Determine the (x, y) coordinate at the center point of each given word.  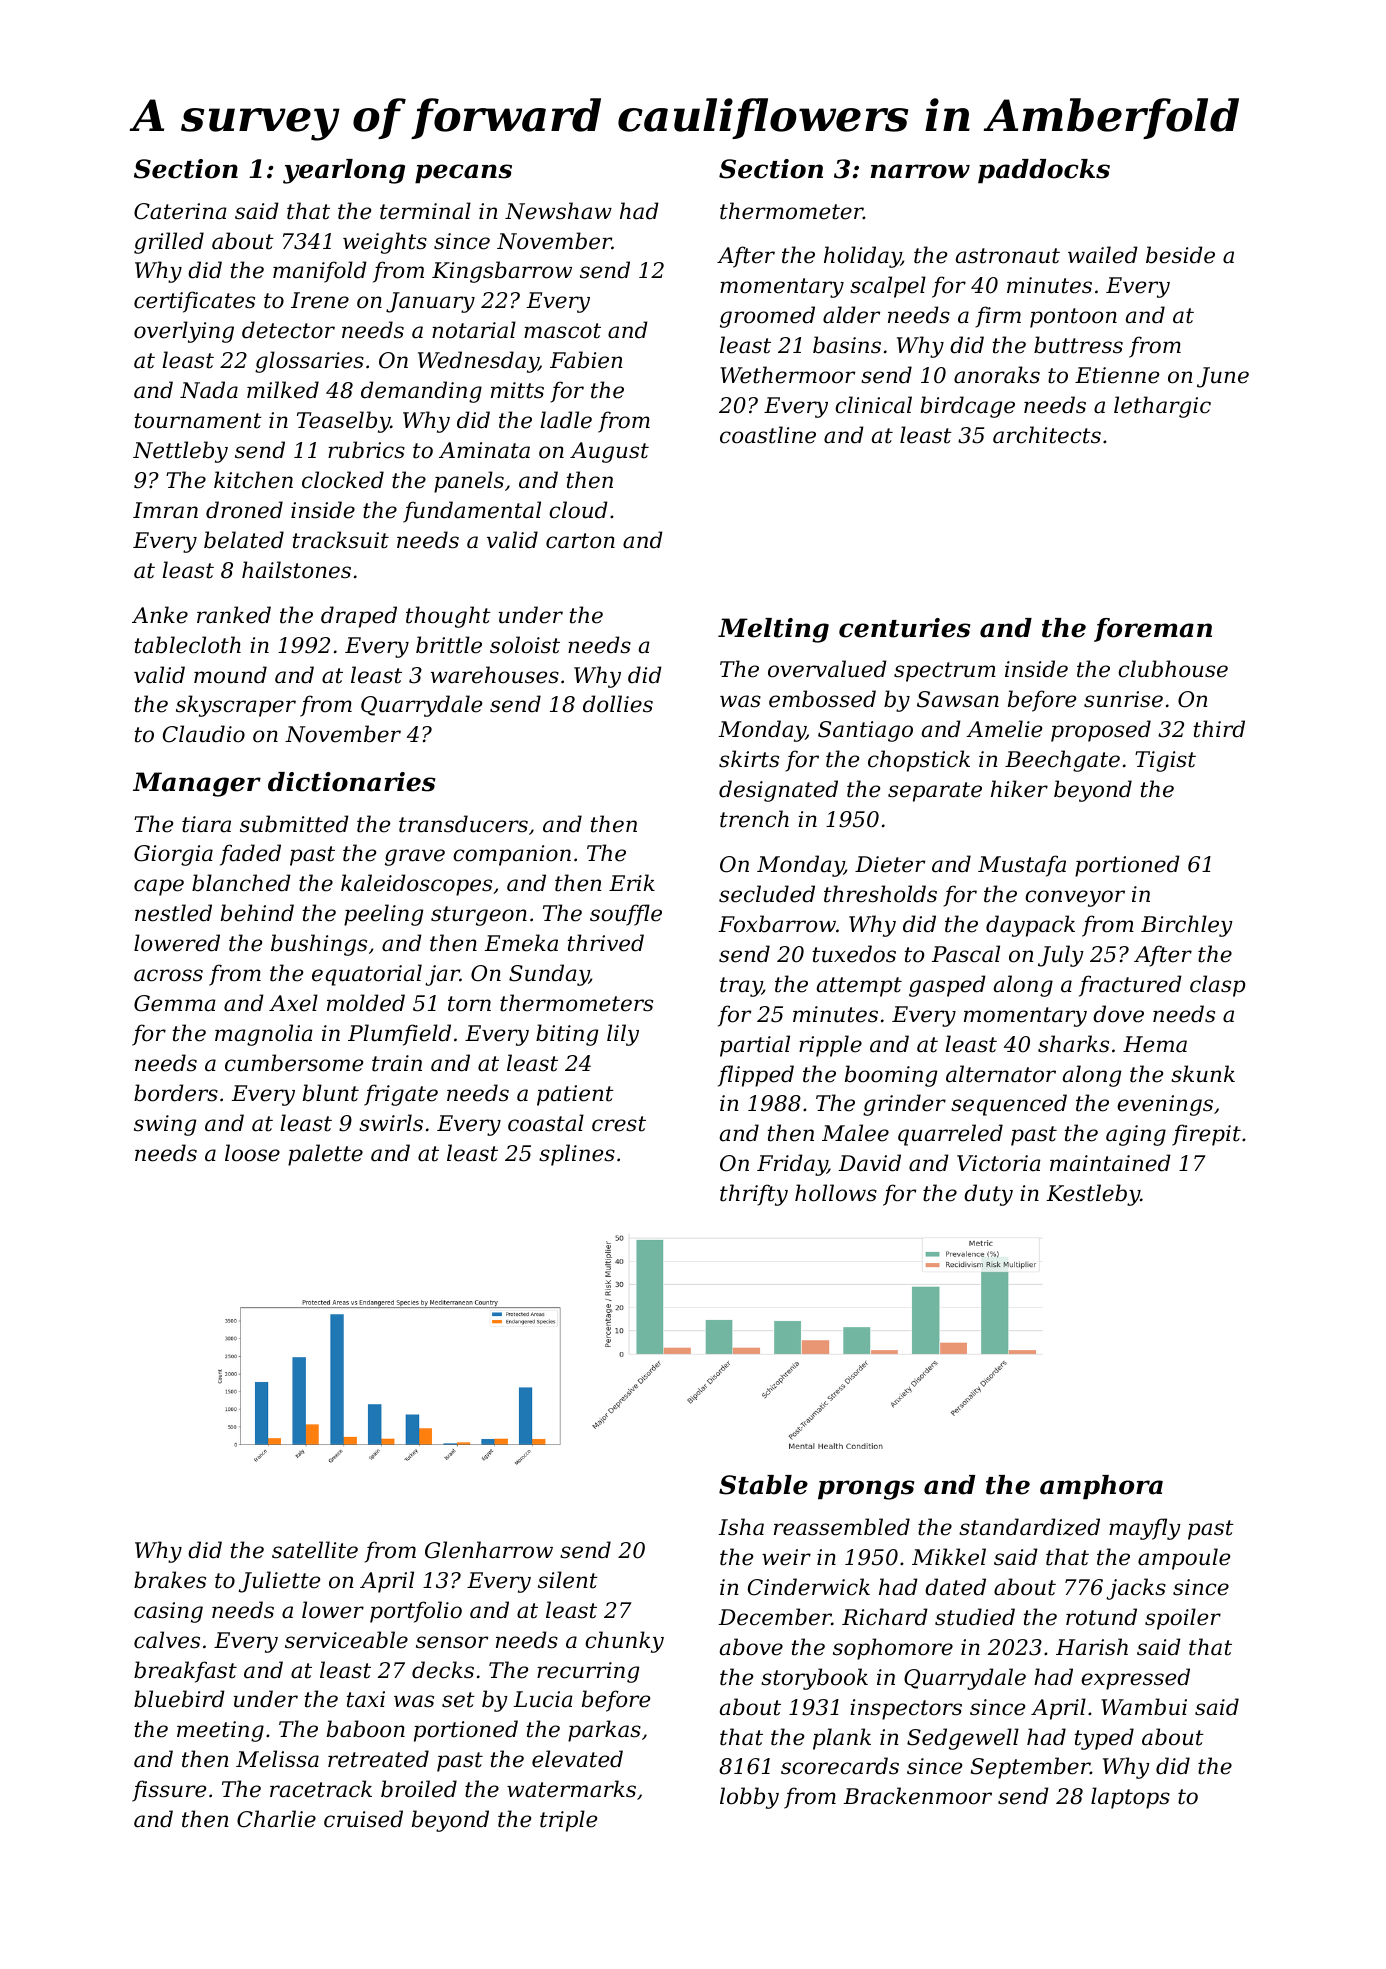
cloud (578, 510)
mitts (517, 390)
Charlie (276, 1819)
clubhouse (1173, 669)
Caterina (180, 211)
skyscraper (236, 706)
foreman (1153, 630)
